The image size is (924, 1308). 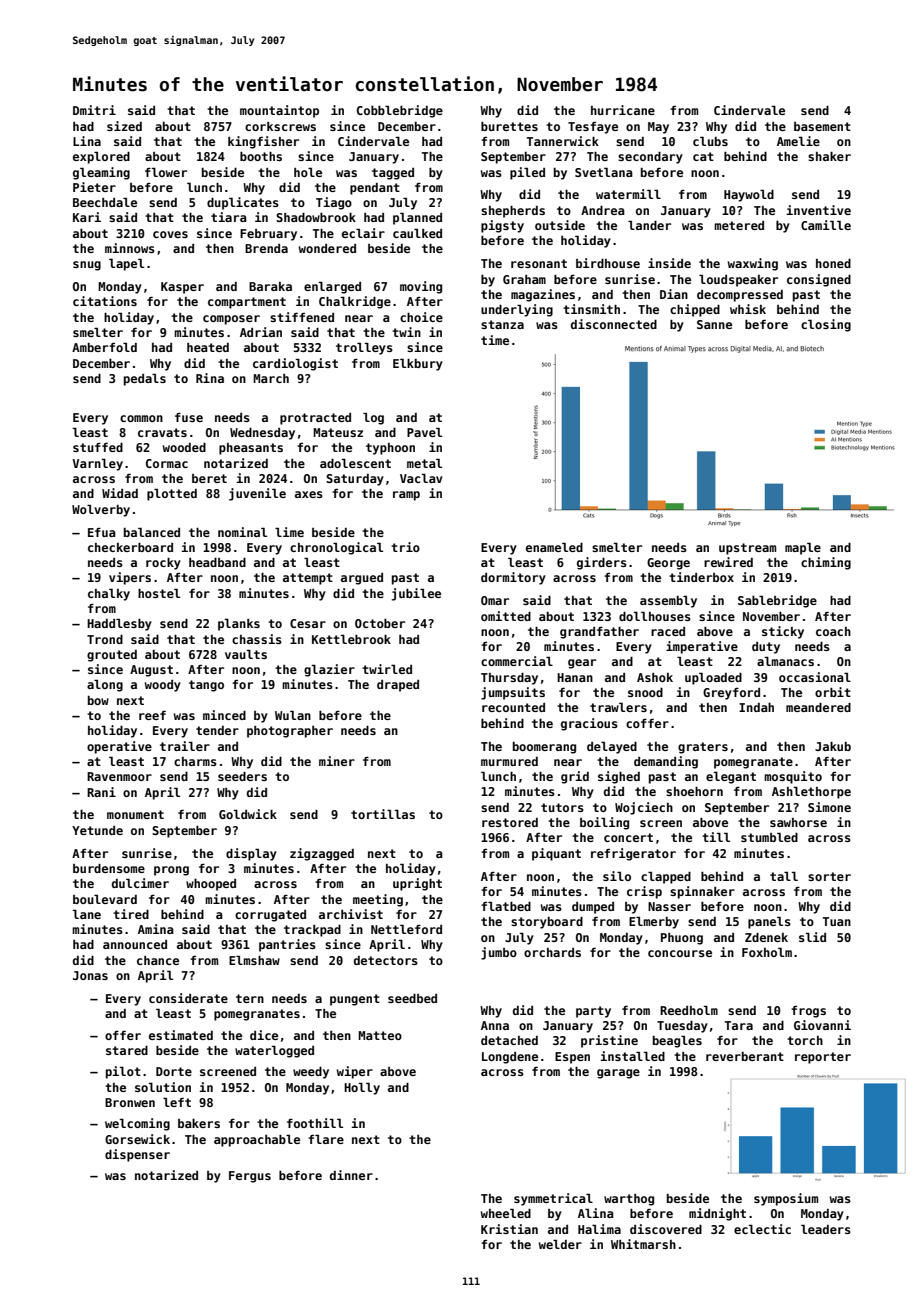 I want to click on meandered, so click(x=818, y=707).
